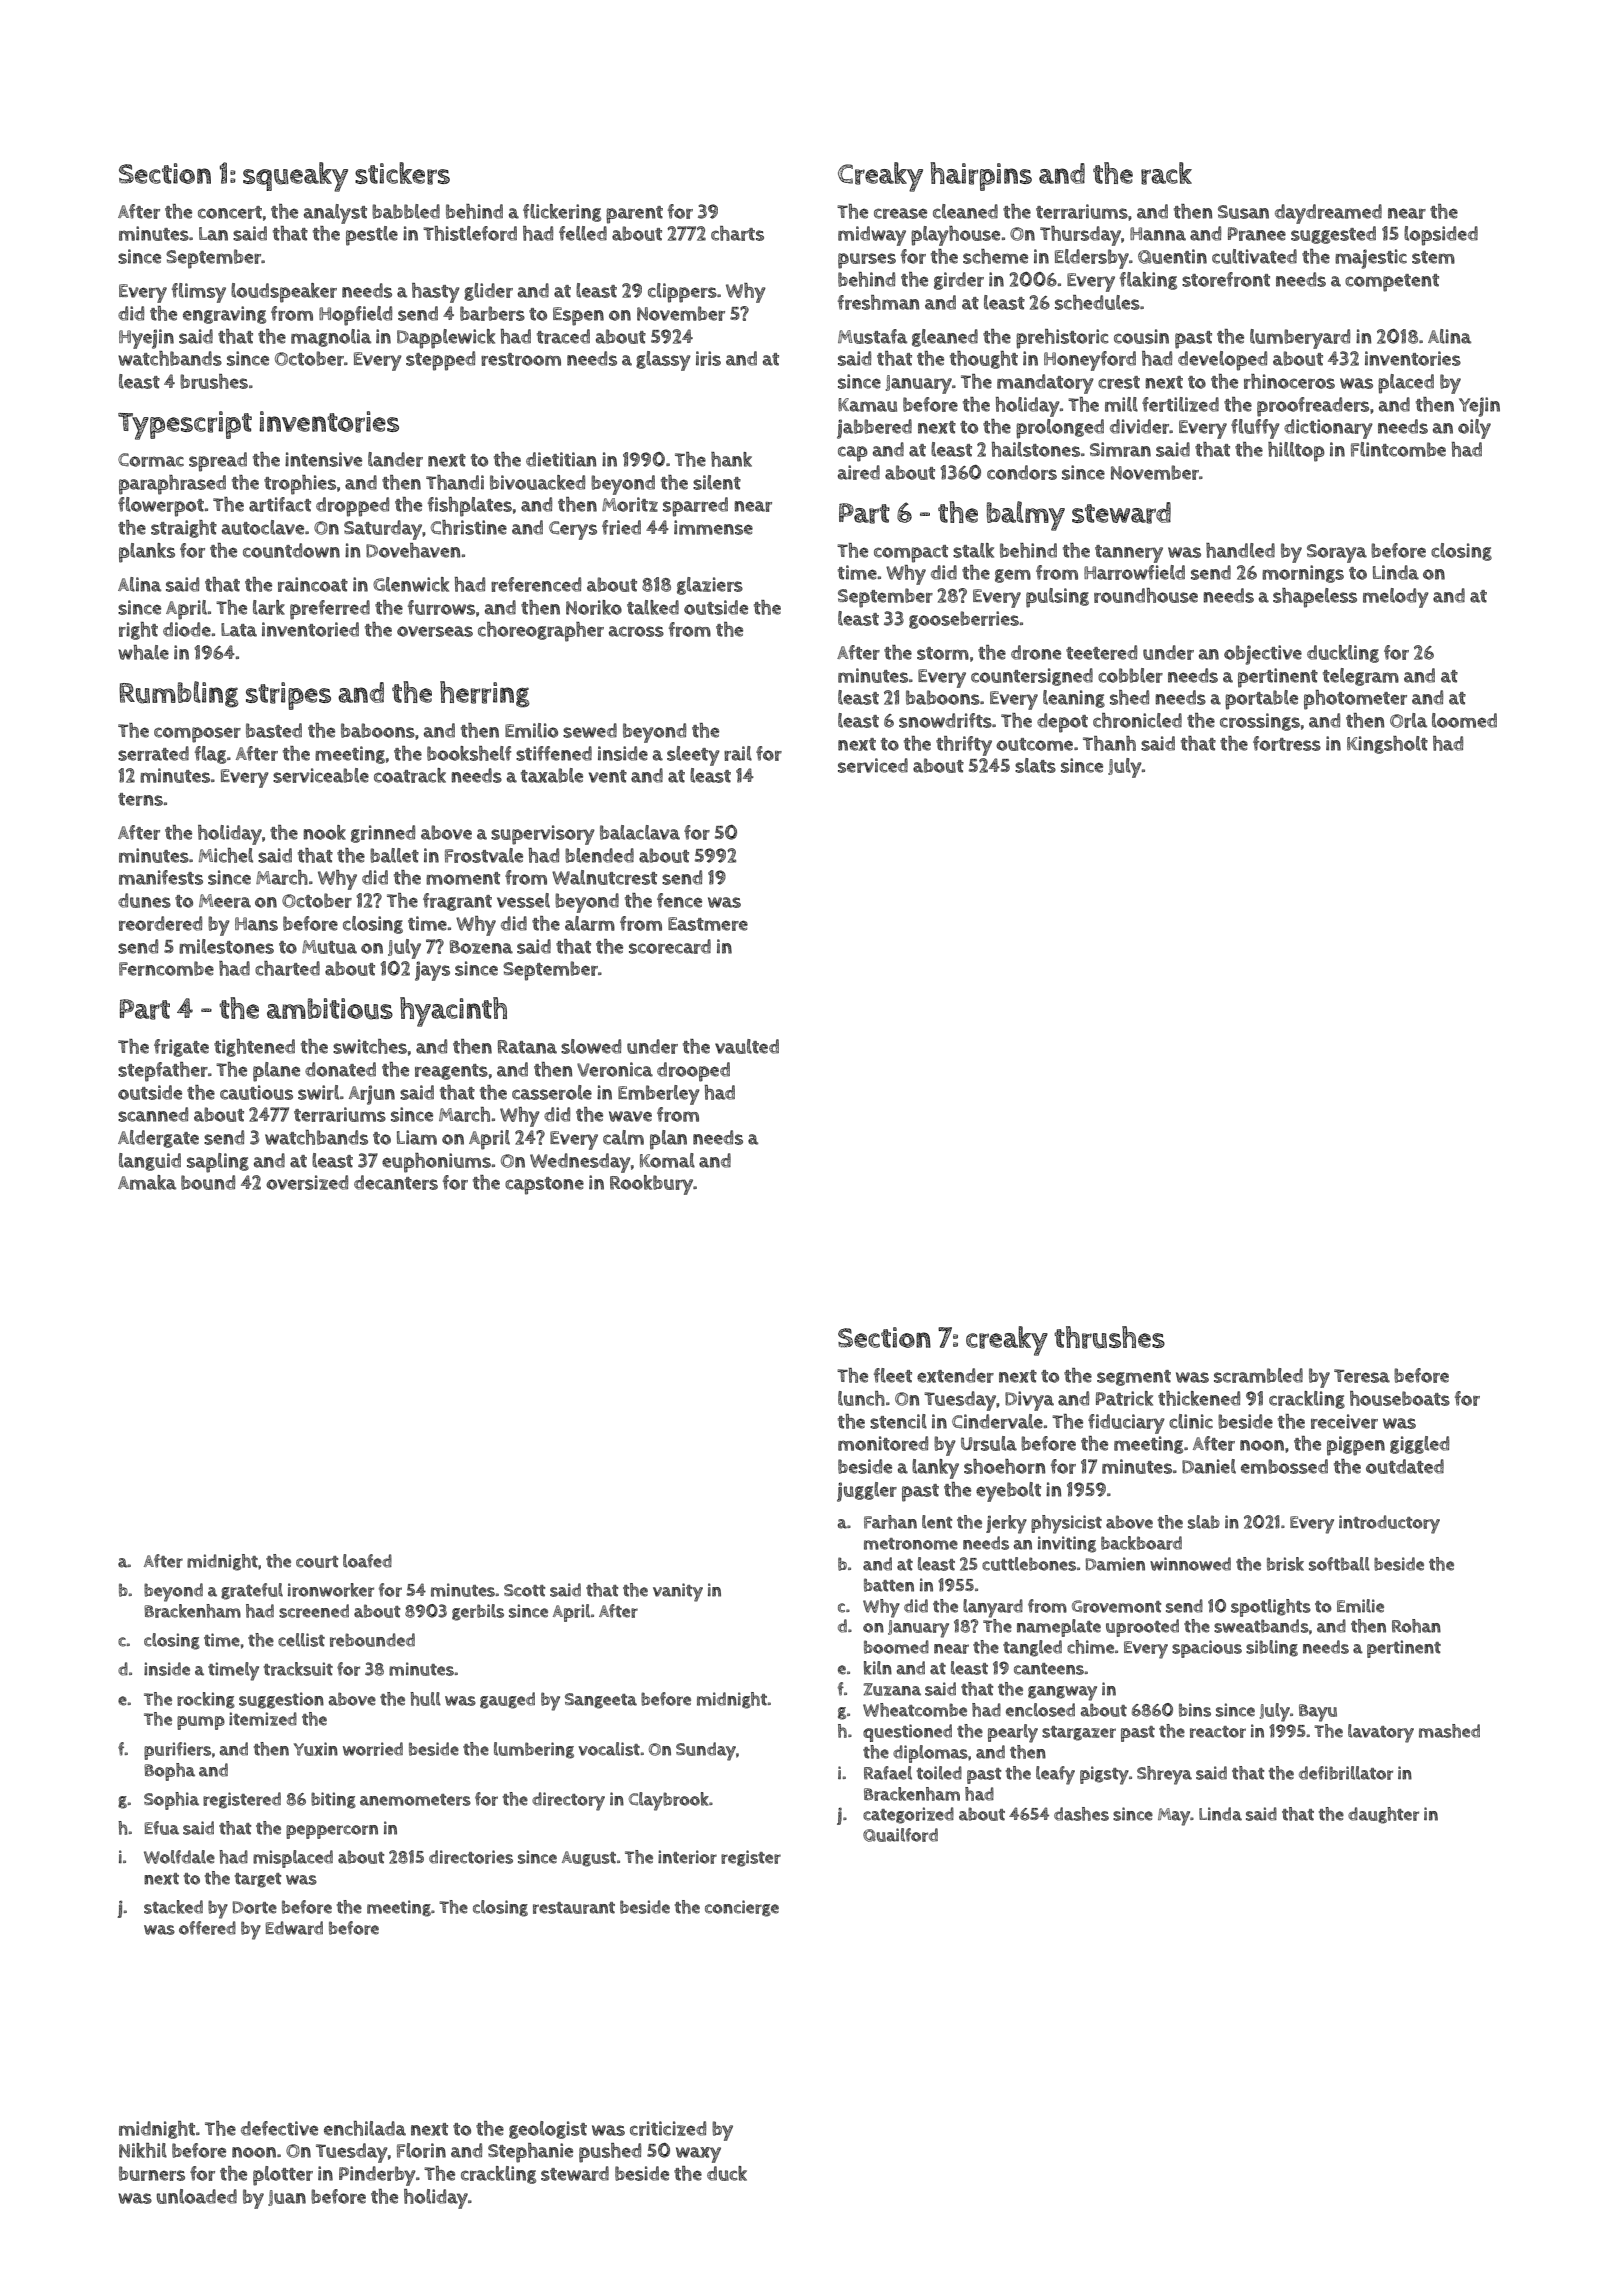 The width and height of the screenshot is (1620, 2292). Describe the element at coordinates (214, 381) in the screenshot. I see `brushes` at that location.
